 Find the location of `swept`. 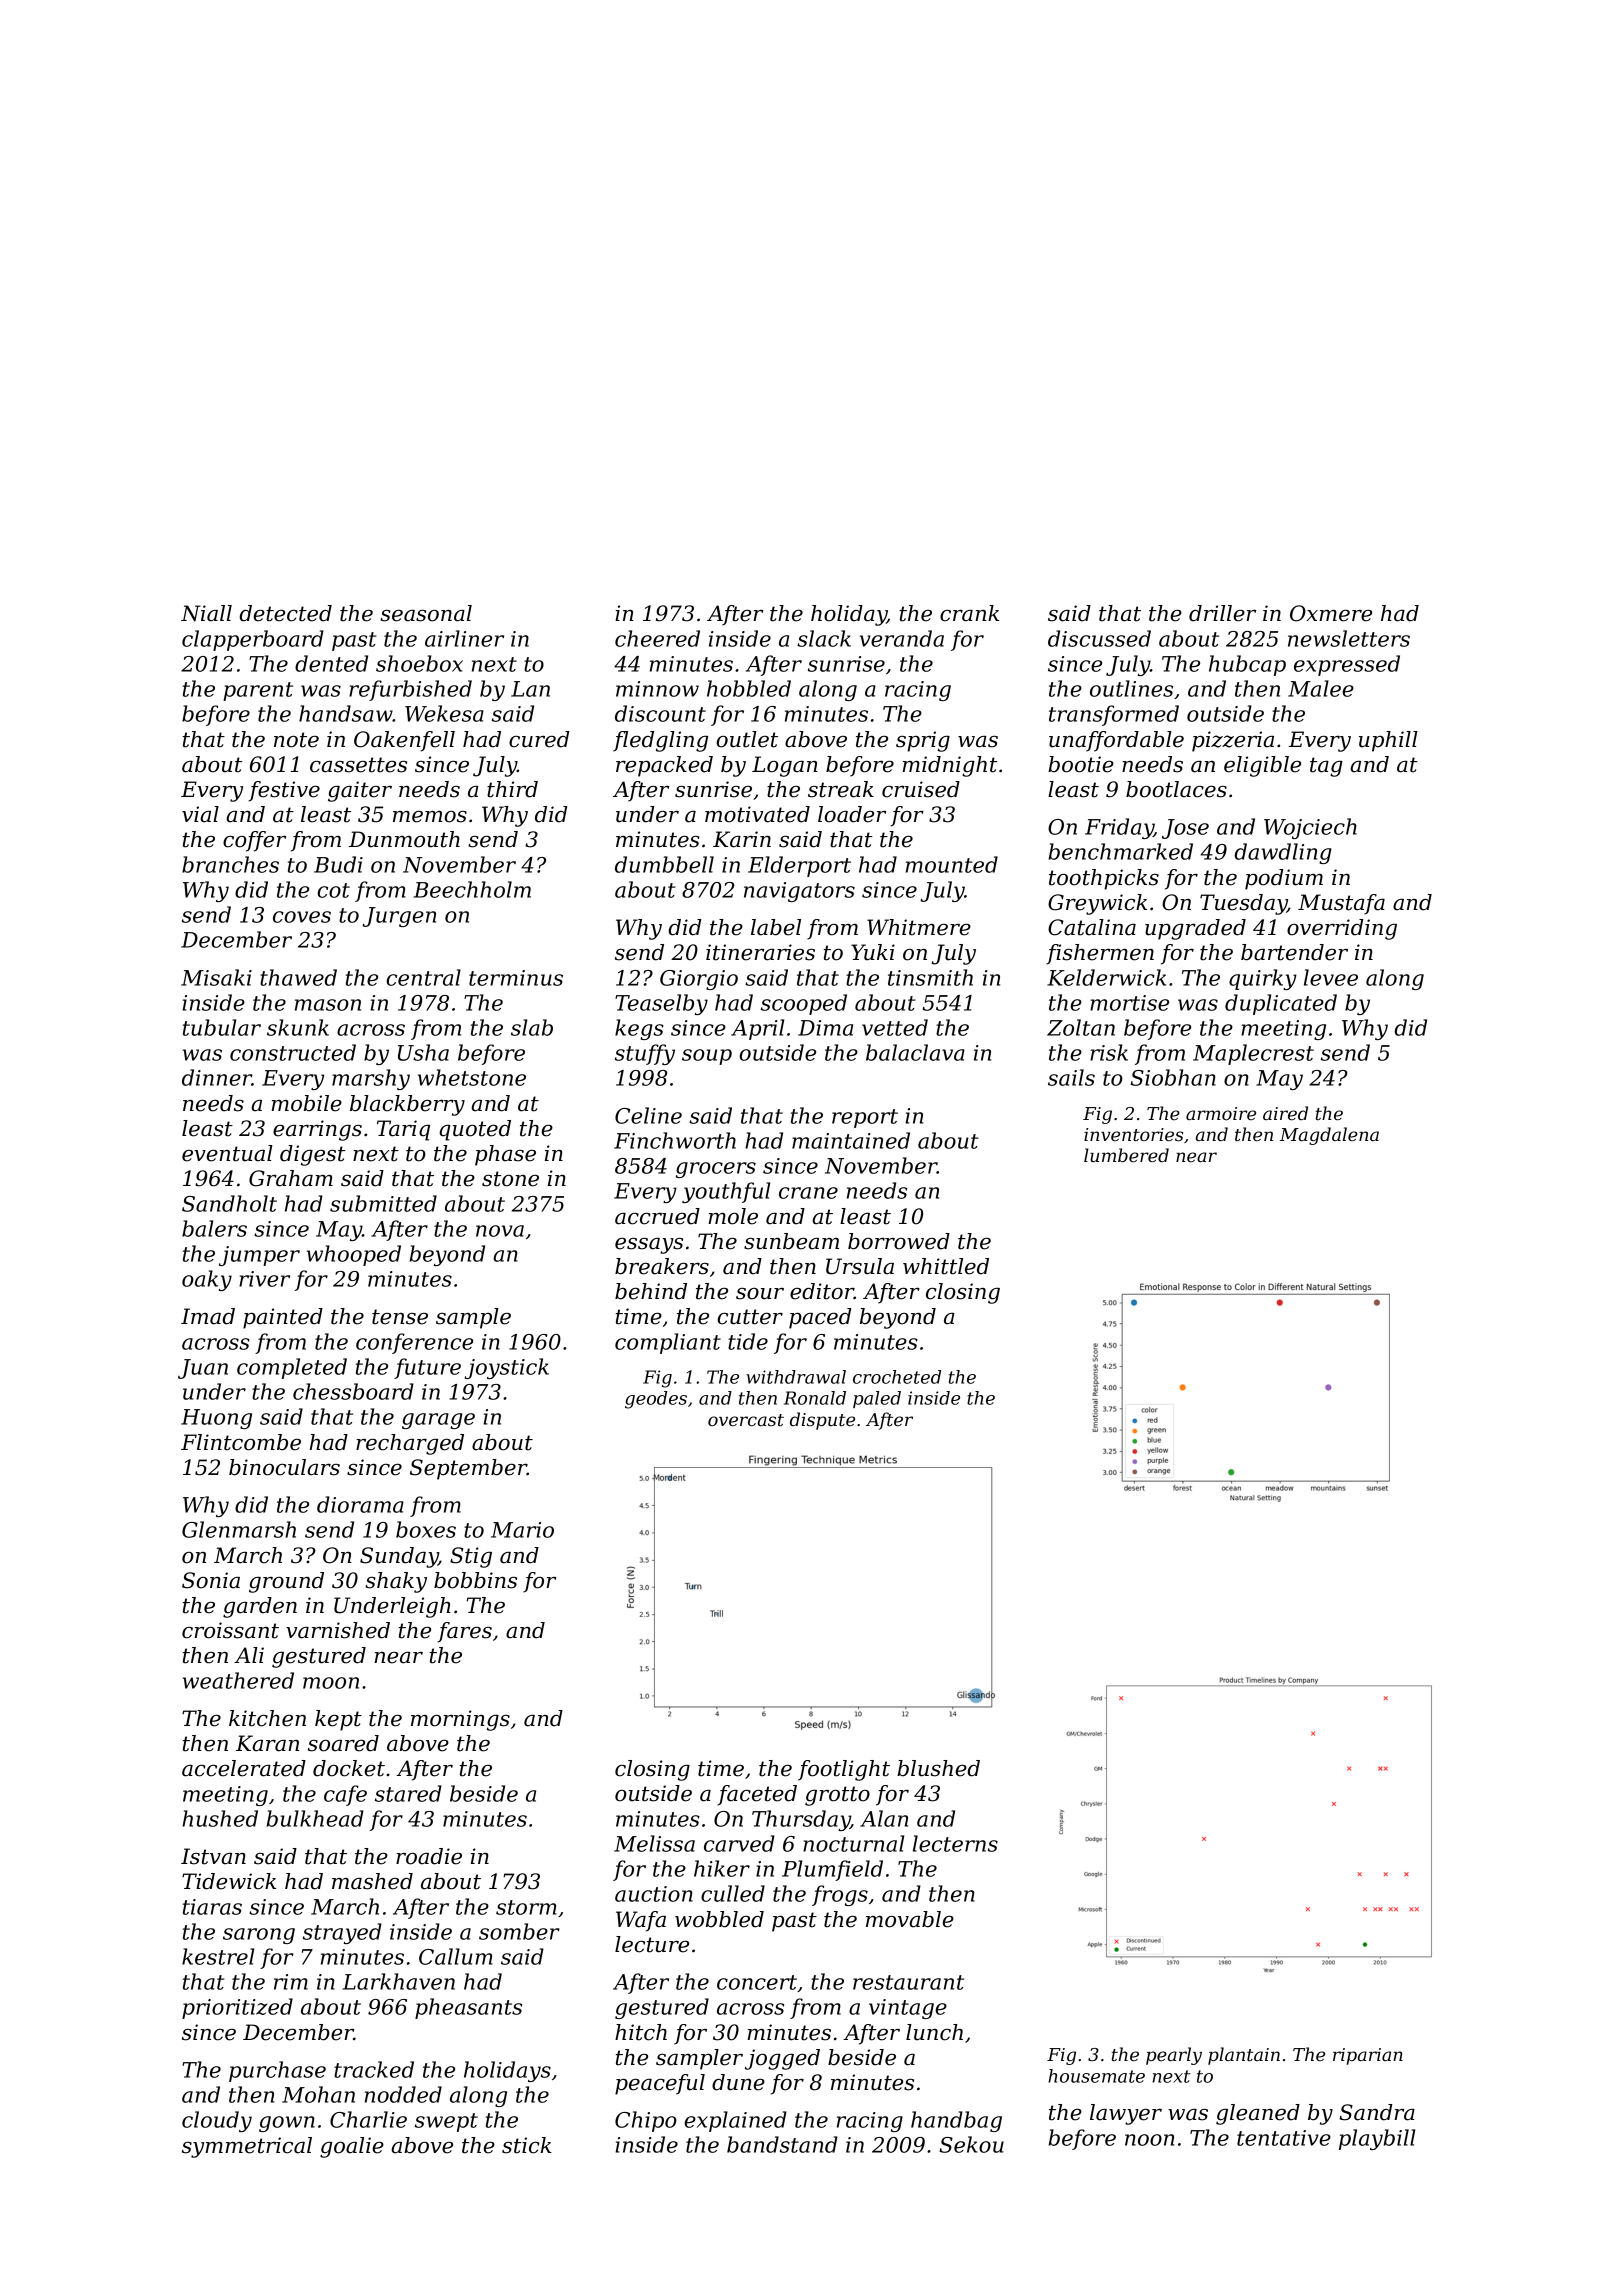

swept is located at coordinates (446, 2122).
